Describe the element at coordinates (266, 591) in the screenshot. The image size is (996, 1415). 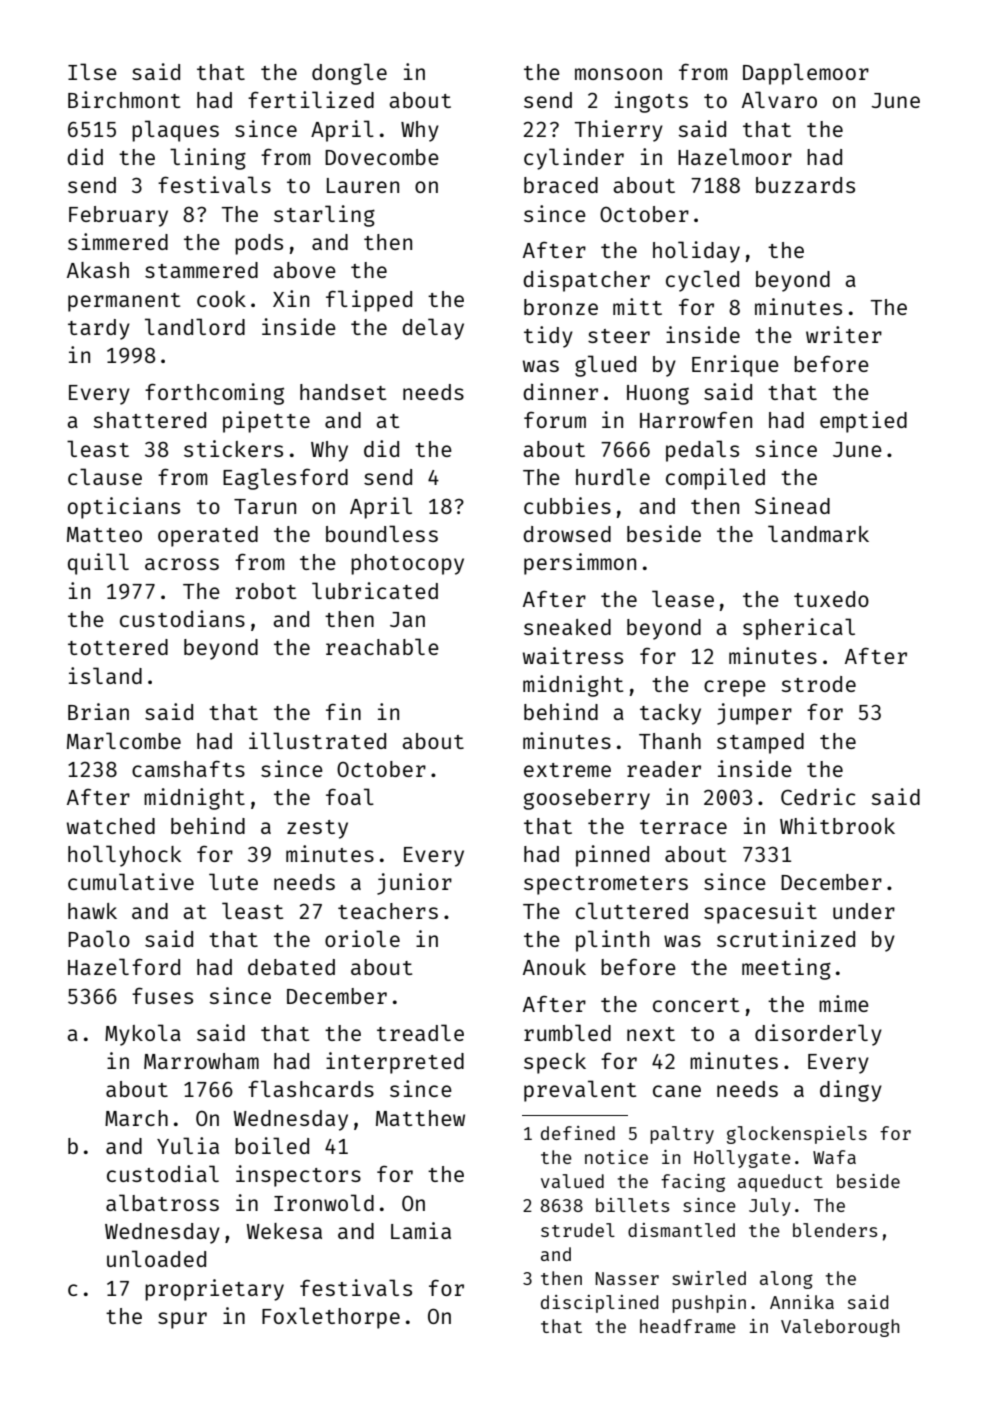
I see `robot` at that location.
